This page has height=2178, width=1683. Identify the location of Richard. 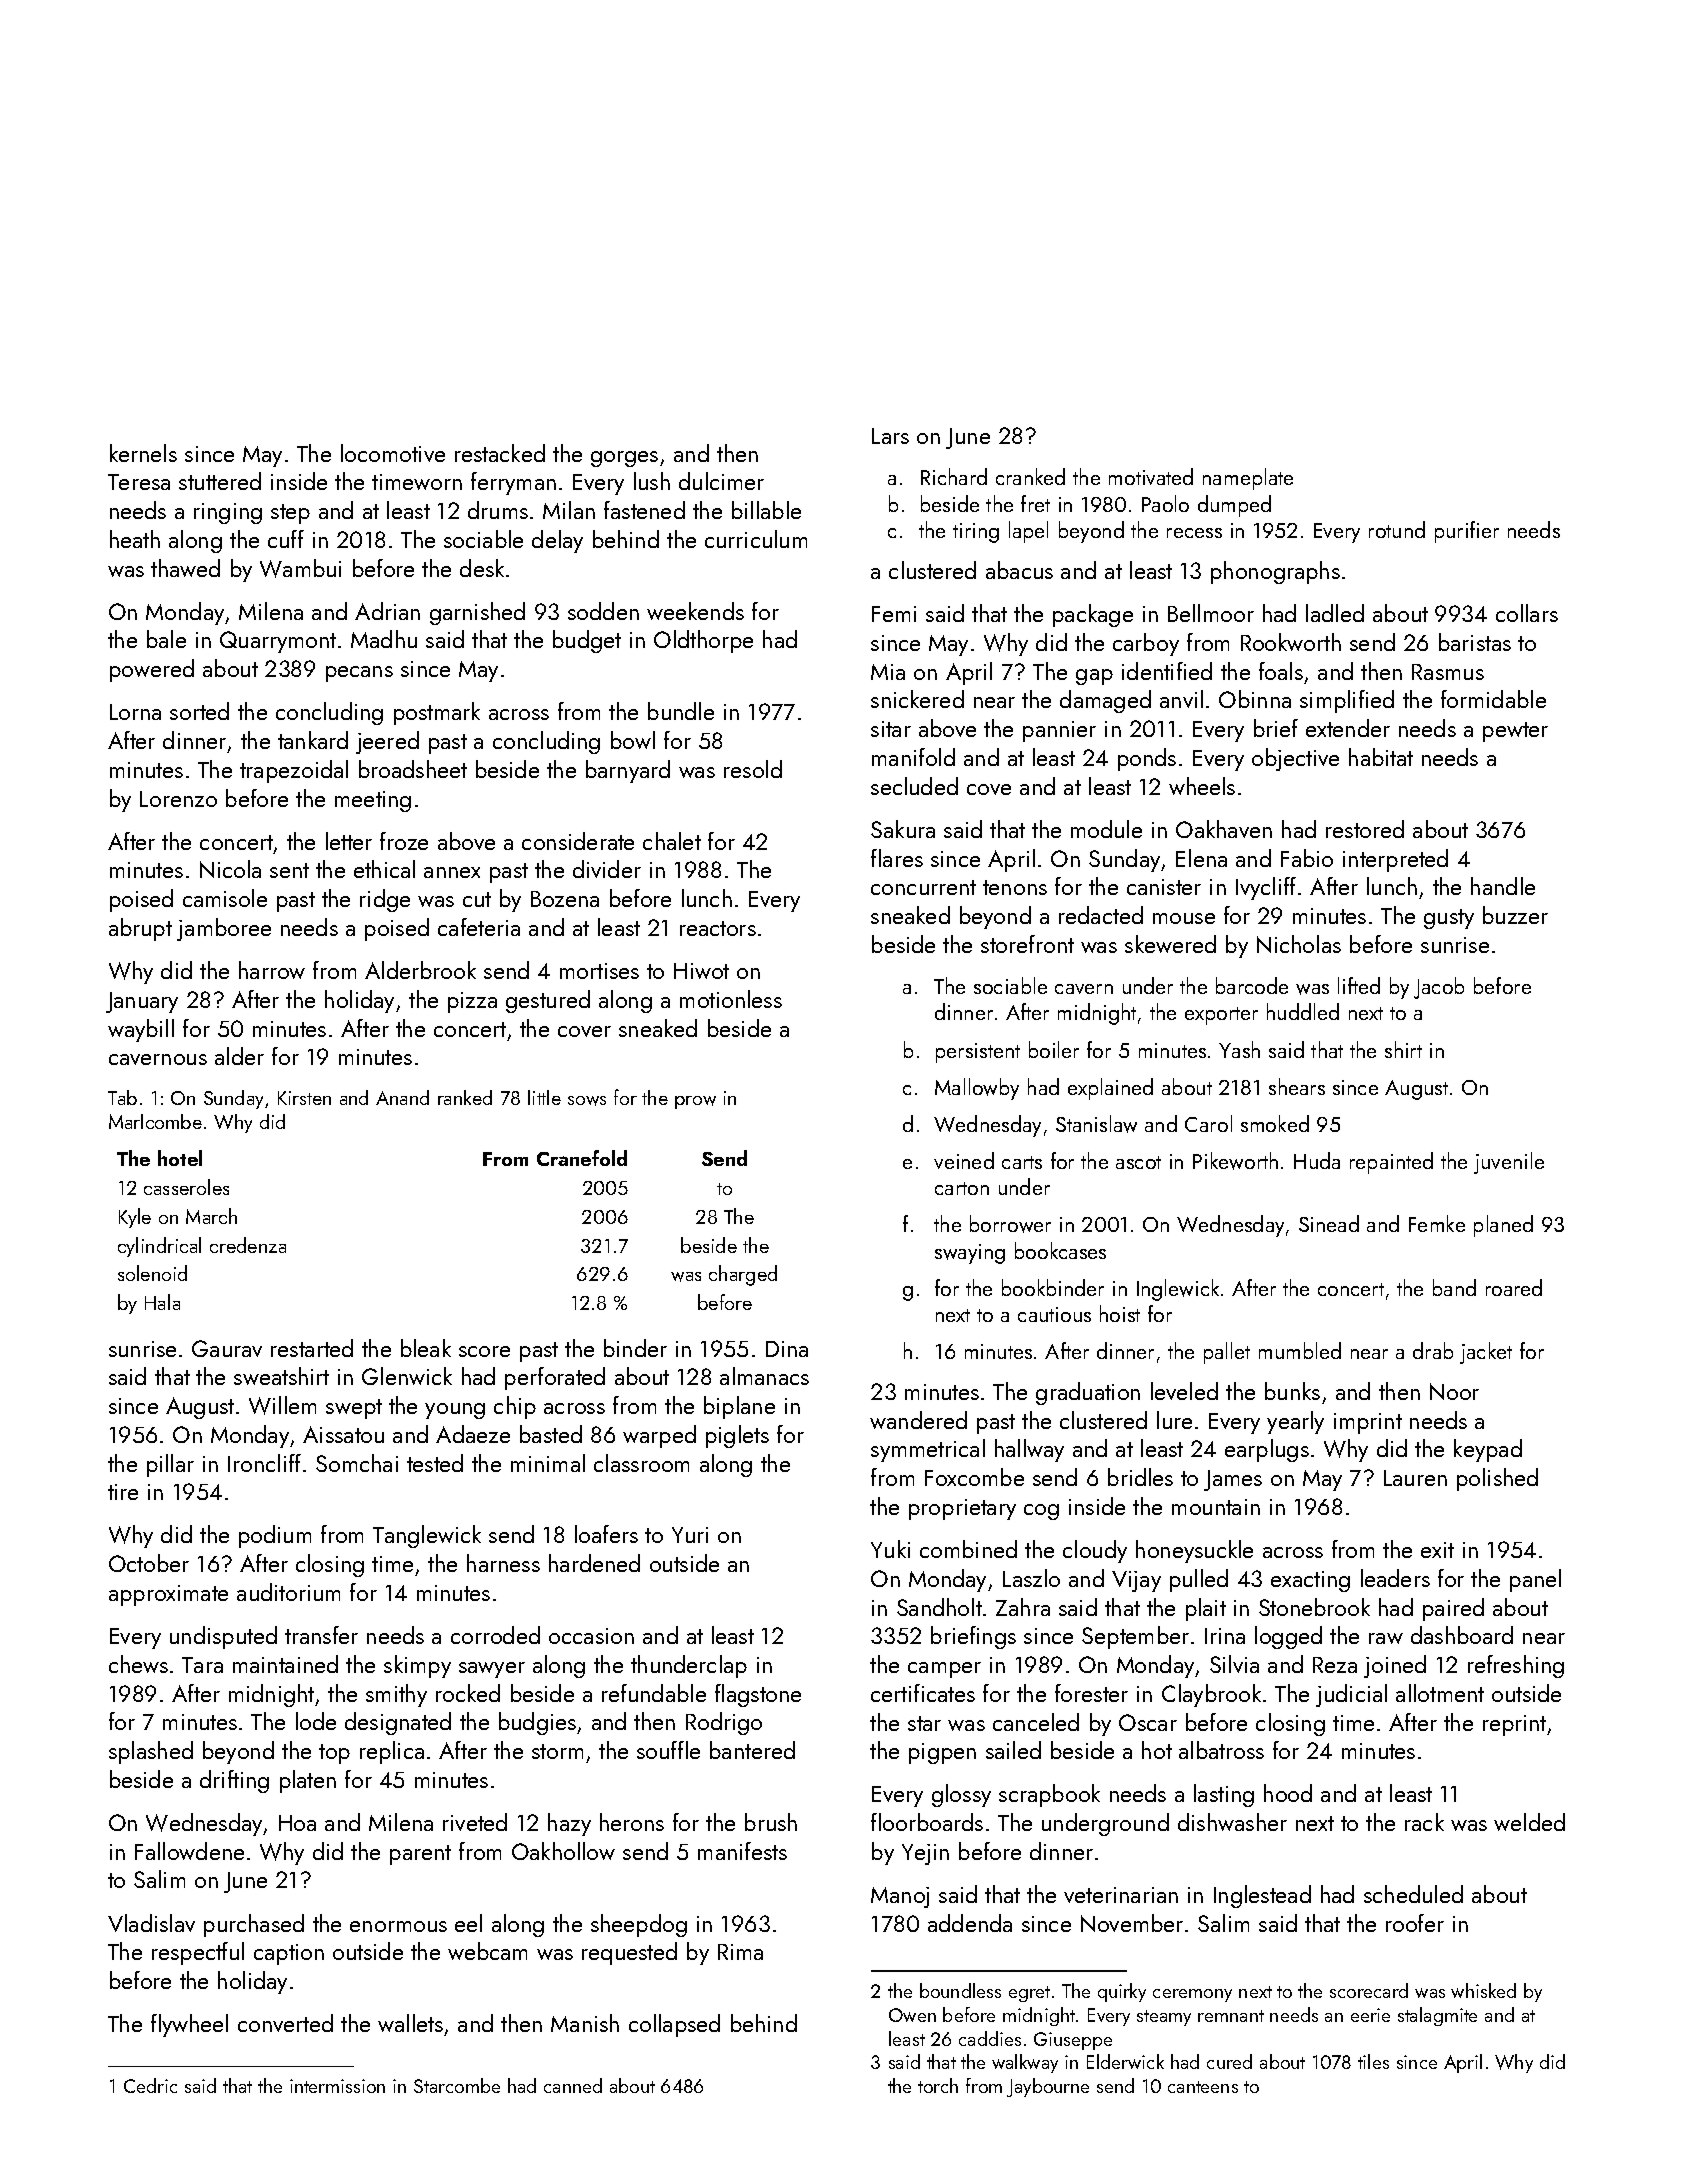
(954, 476).
